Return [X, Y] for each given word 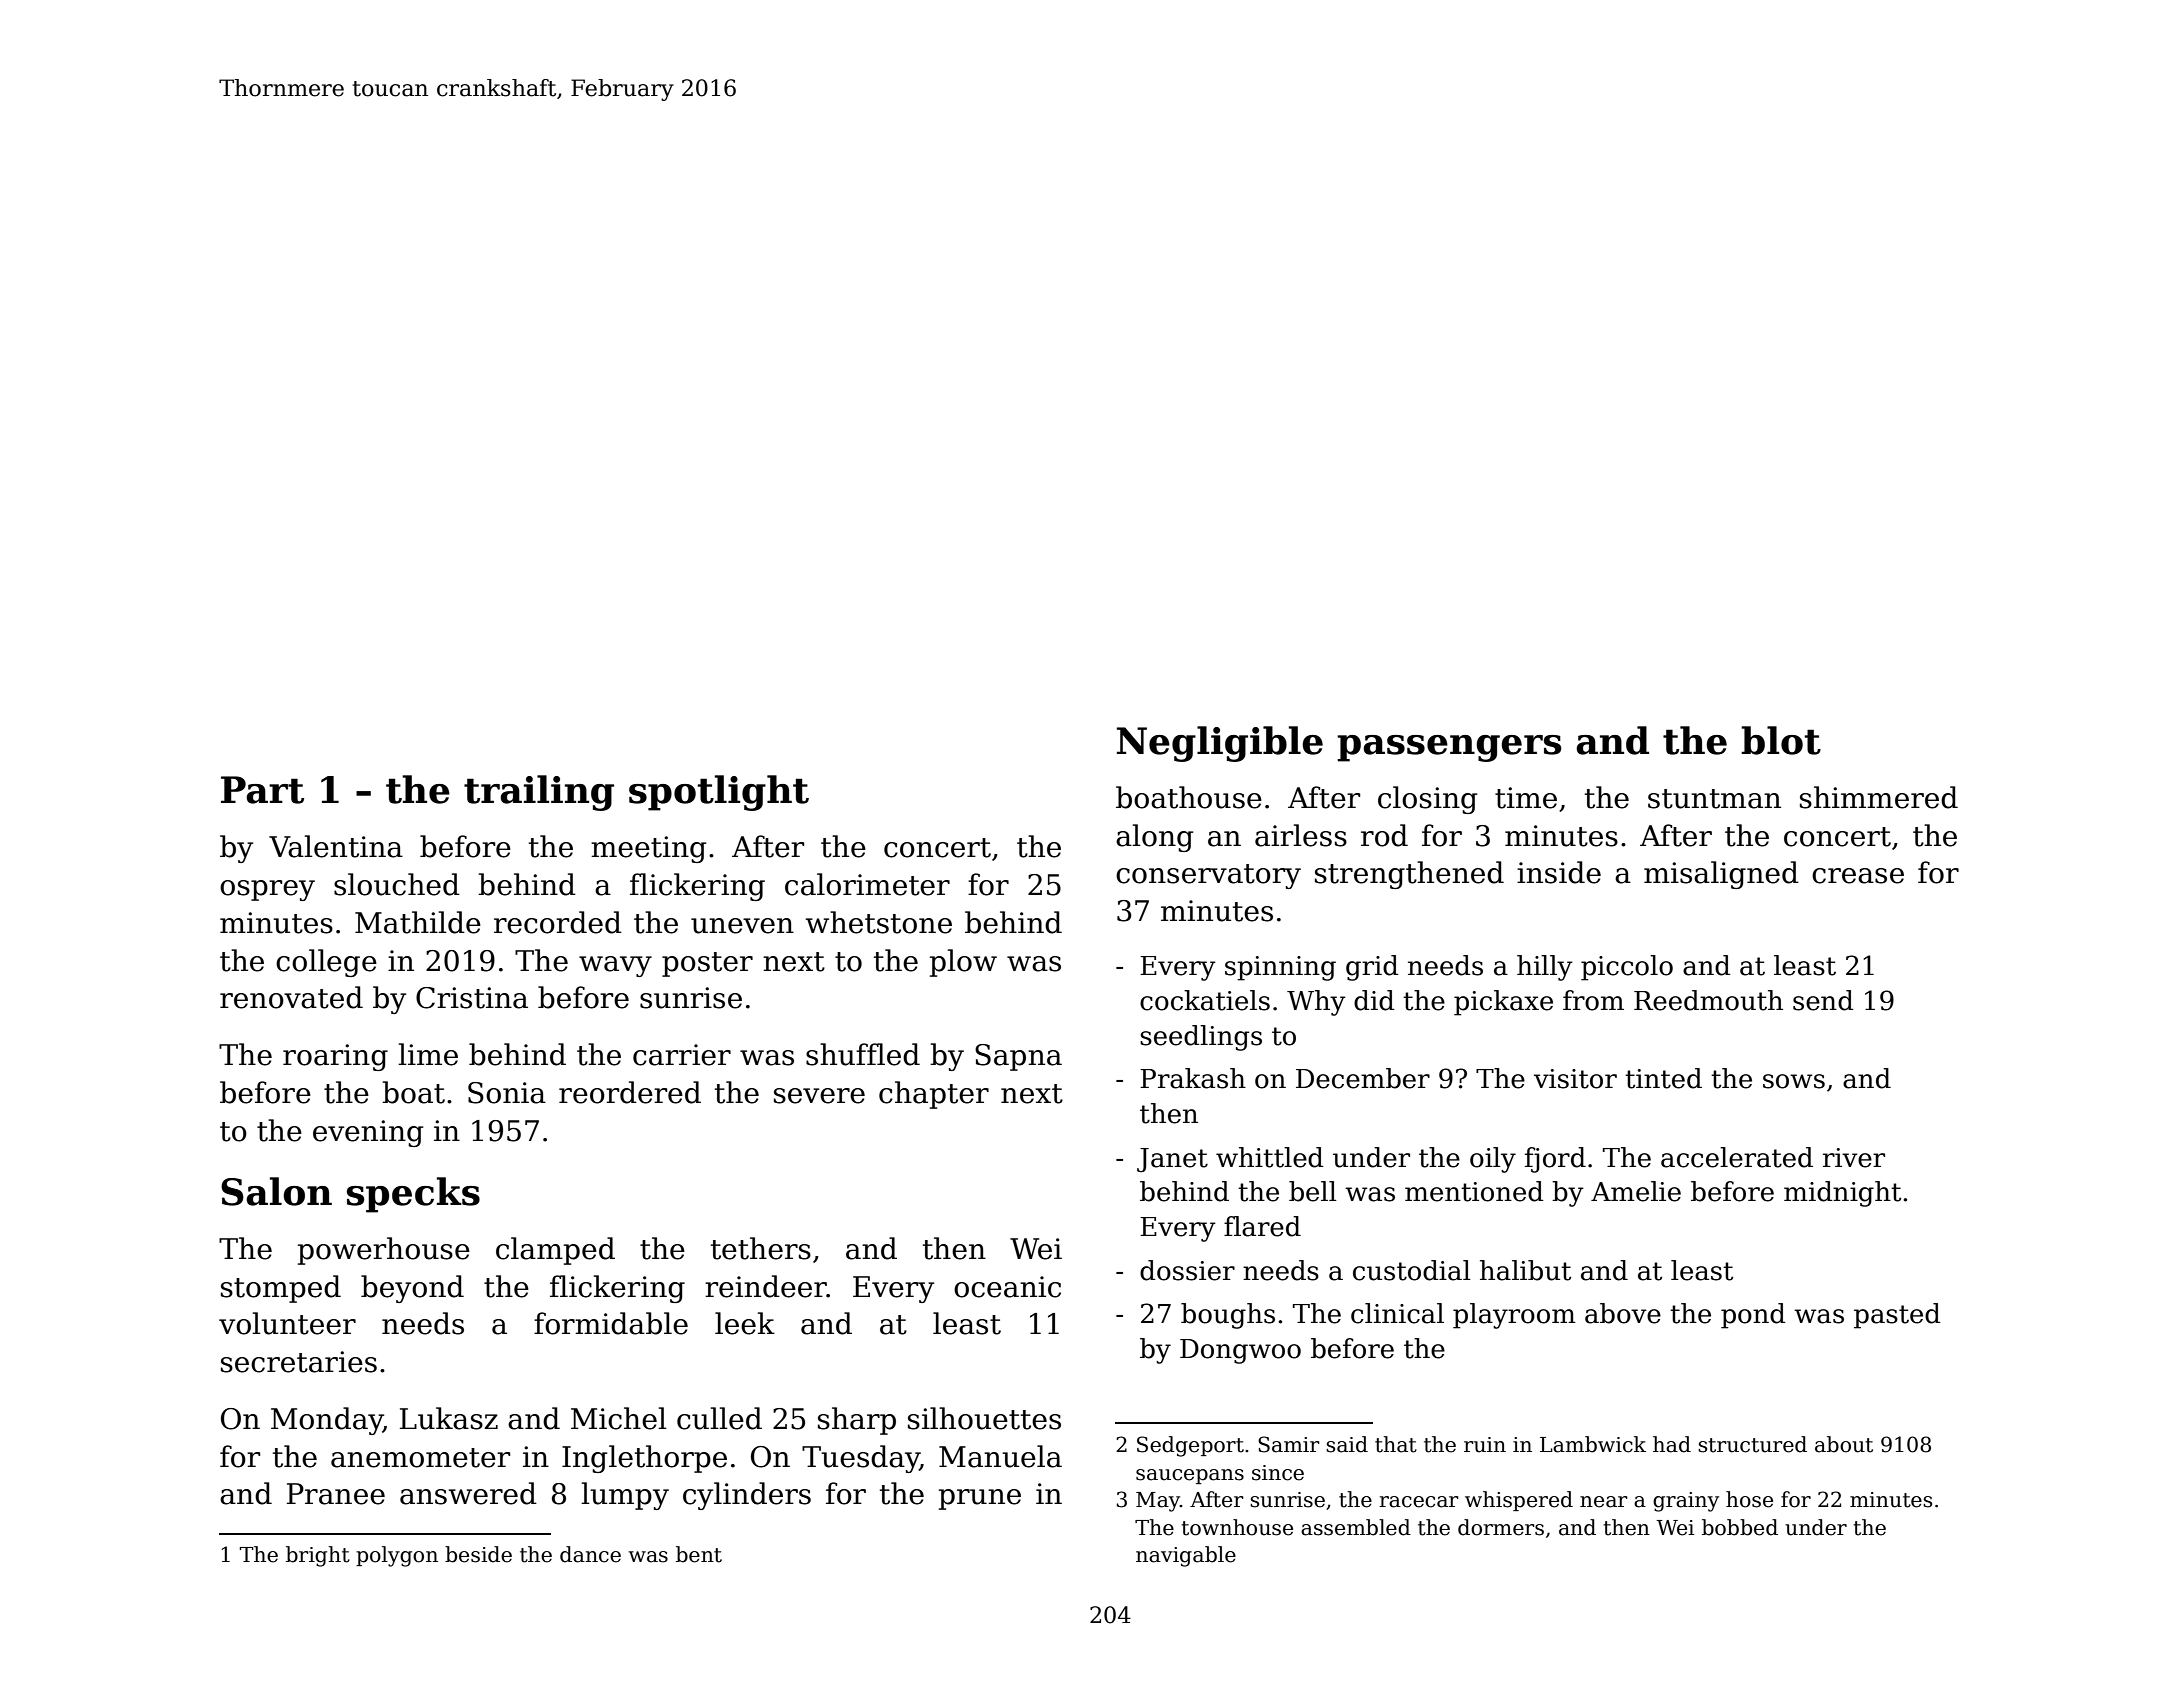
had [1672, 1444]
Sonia [507, 1093]
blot [1781, 740]
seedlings [1201, 1038]
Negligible [1220, 744]
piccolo [1627, 968]
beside [478, 1554]
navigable [1186, 1556]
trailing [539, 793]
